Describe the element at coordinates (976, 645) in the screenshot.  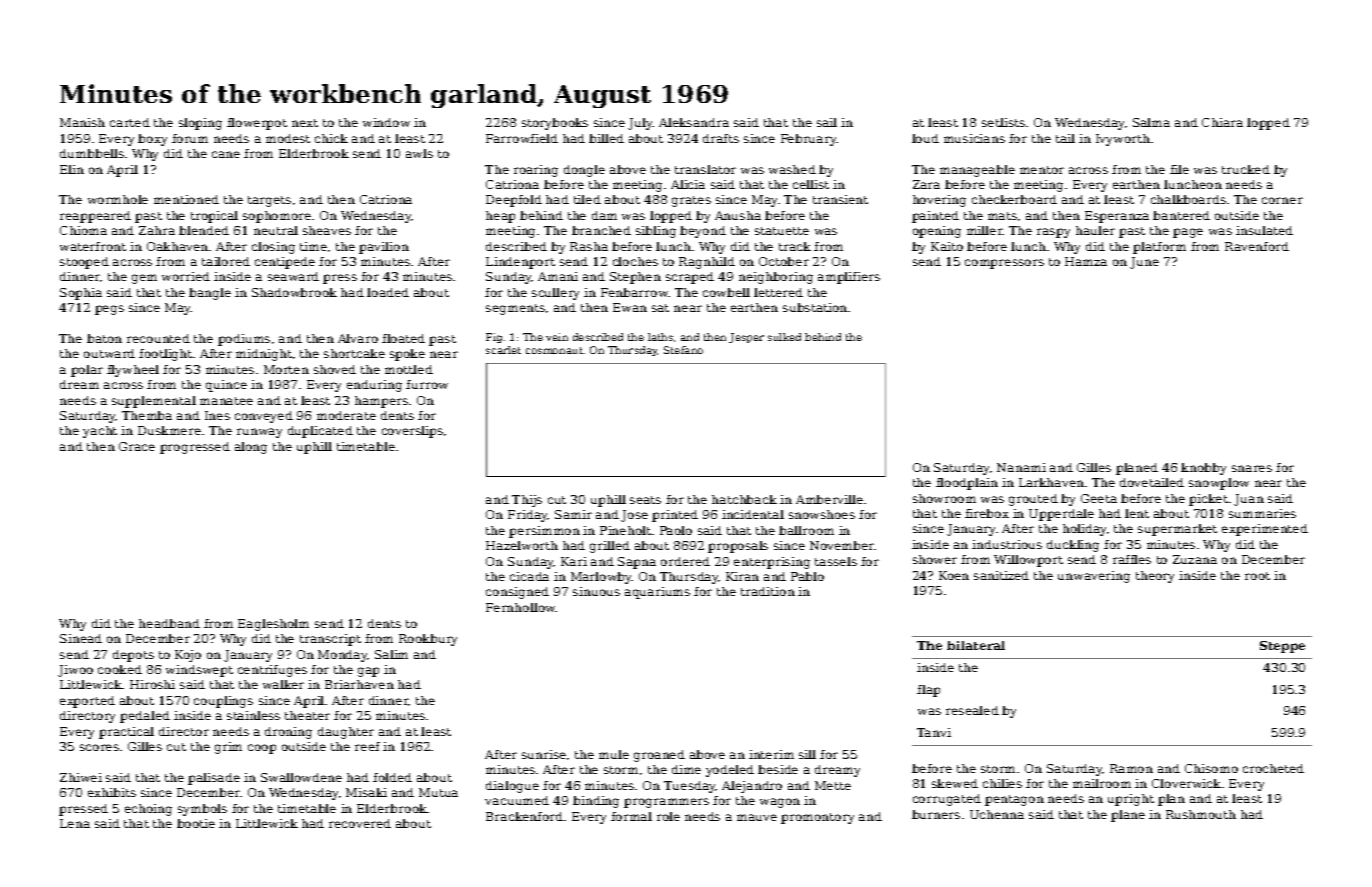
I see `bilateral` at that location.
